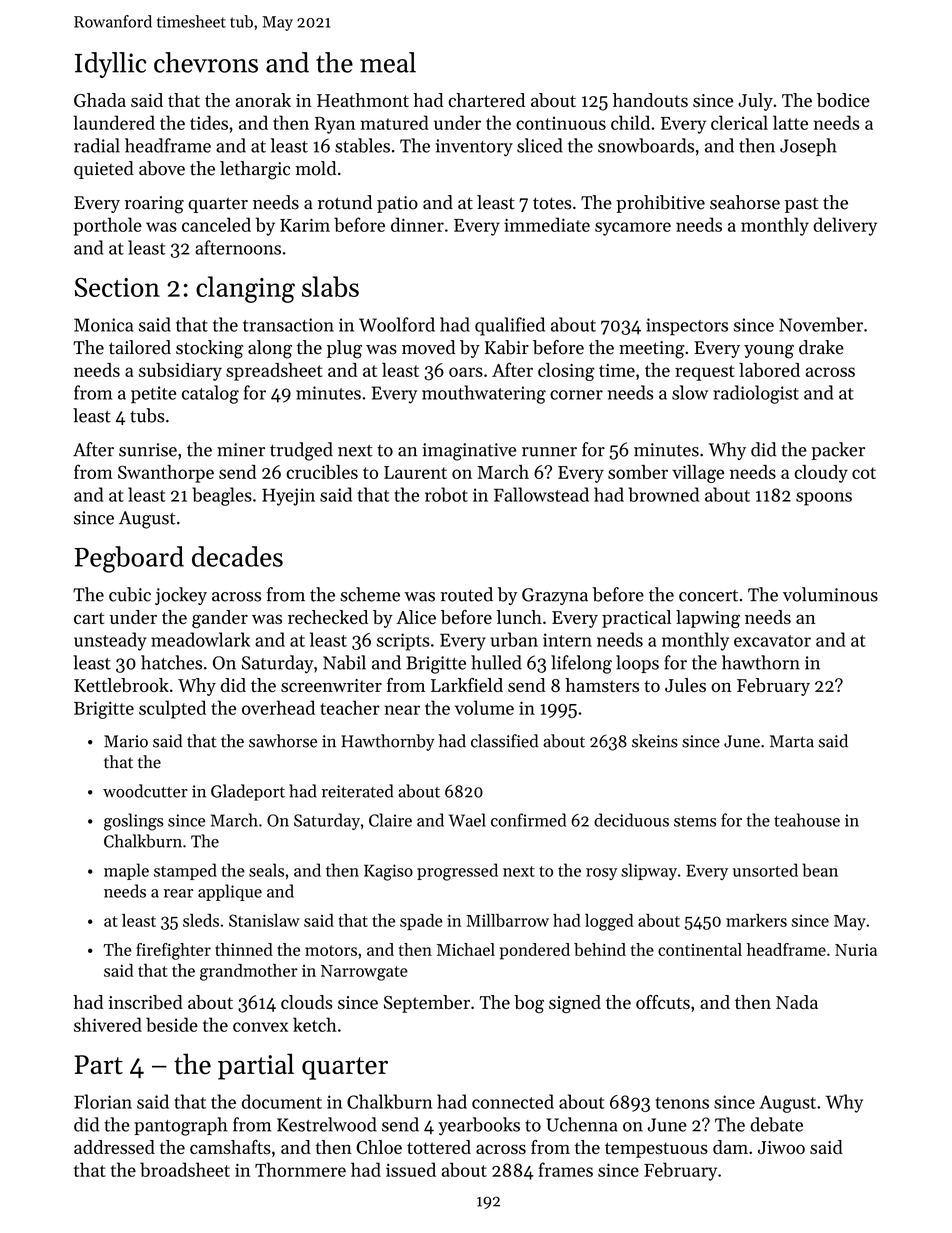 Image resolution: width=952 pixels, height=1233 pixels. I want to click on spade, so click(421, 922).
